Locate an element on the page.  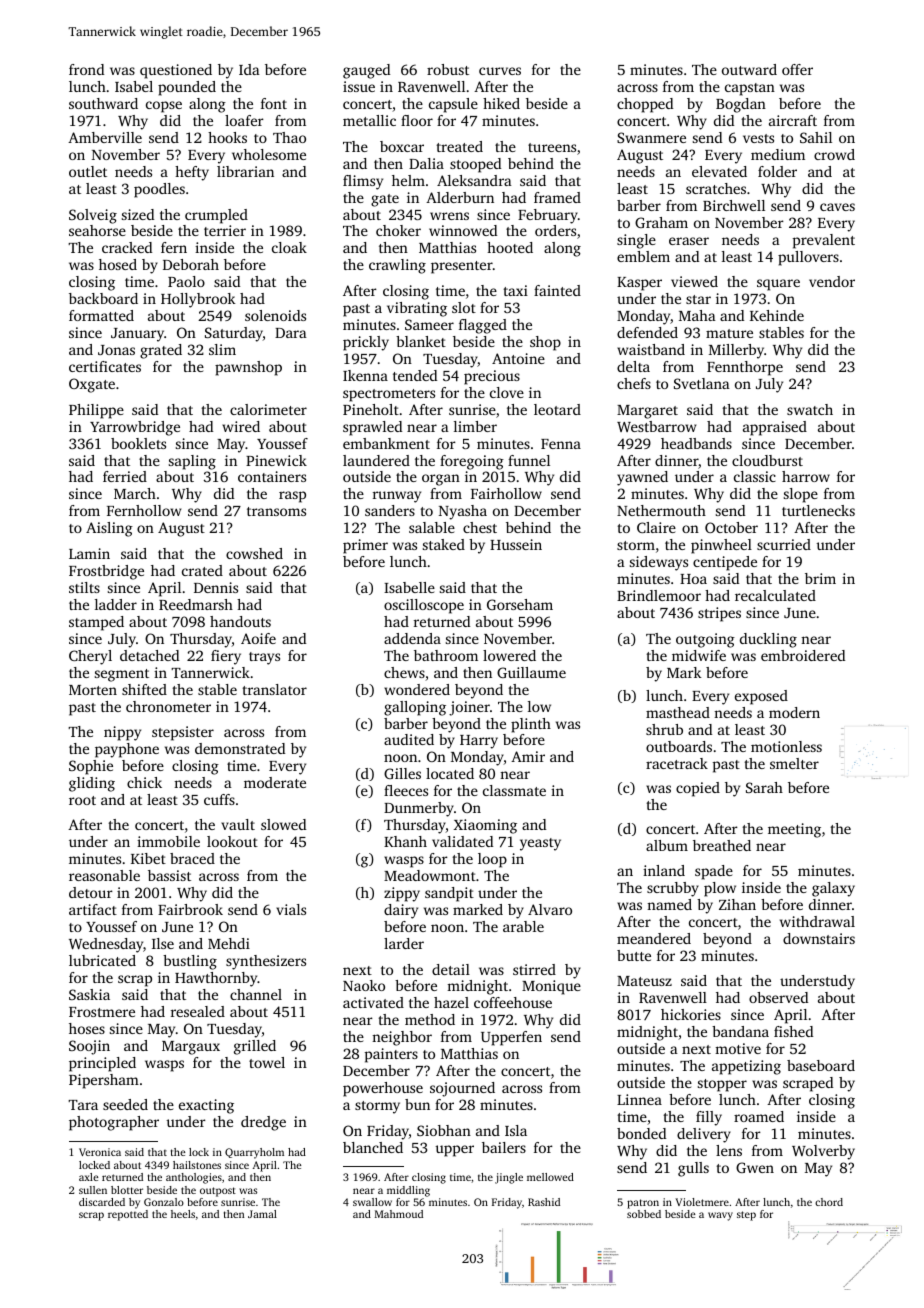
Jamal is located at coordinates (262, 1214).
